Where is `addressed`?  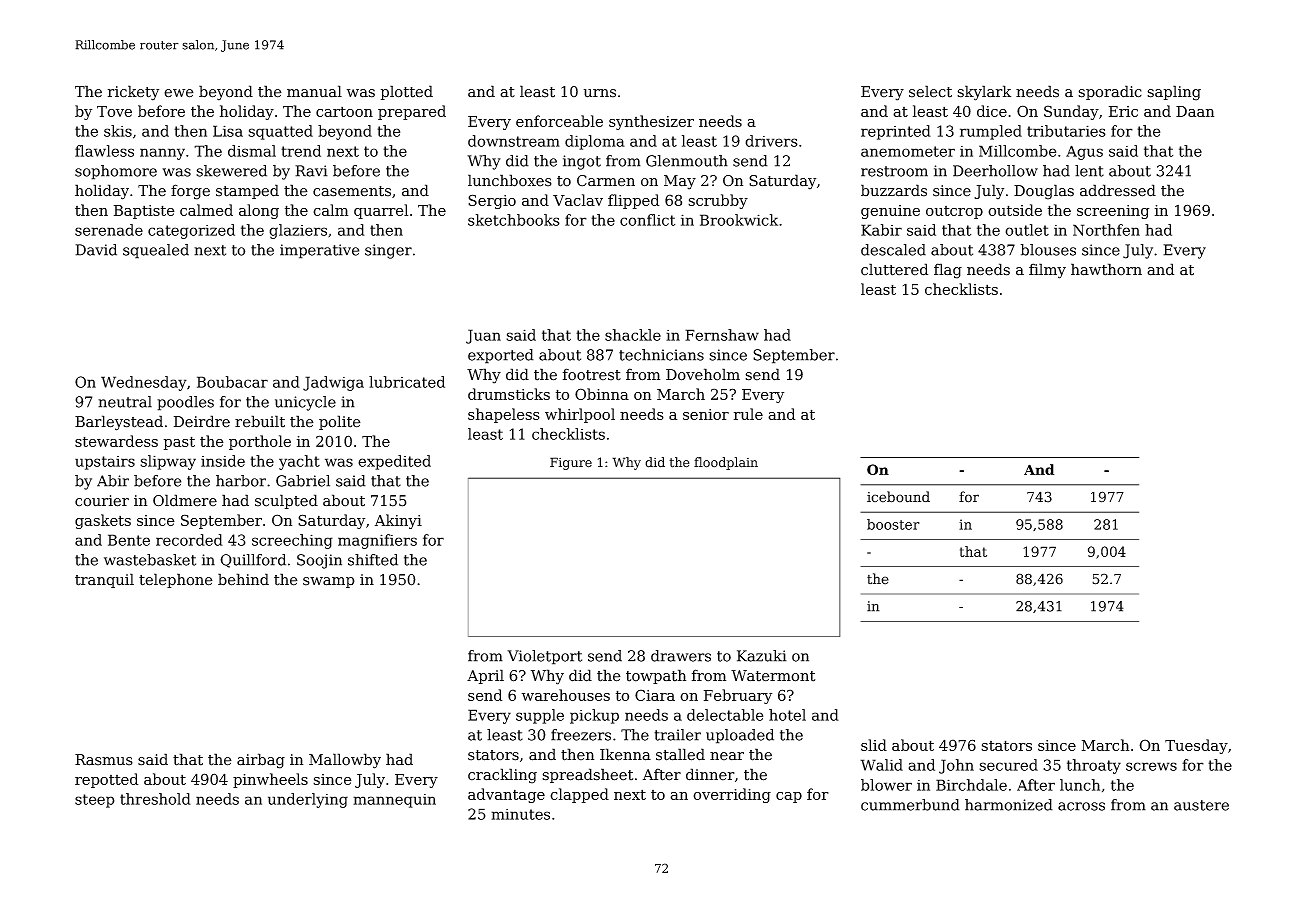
addressed is located at coordinates (1118, 190).
